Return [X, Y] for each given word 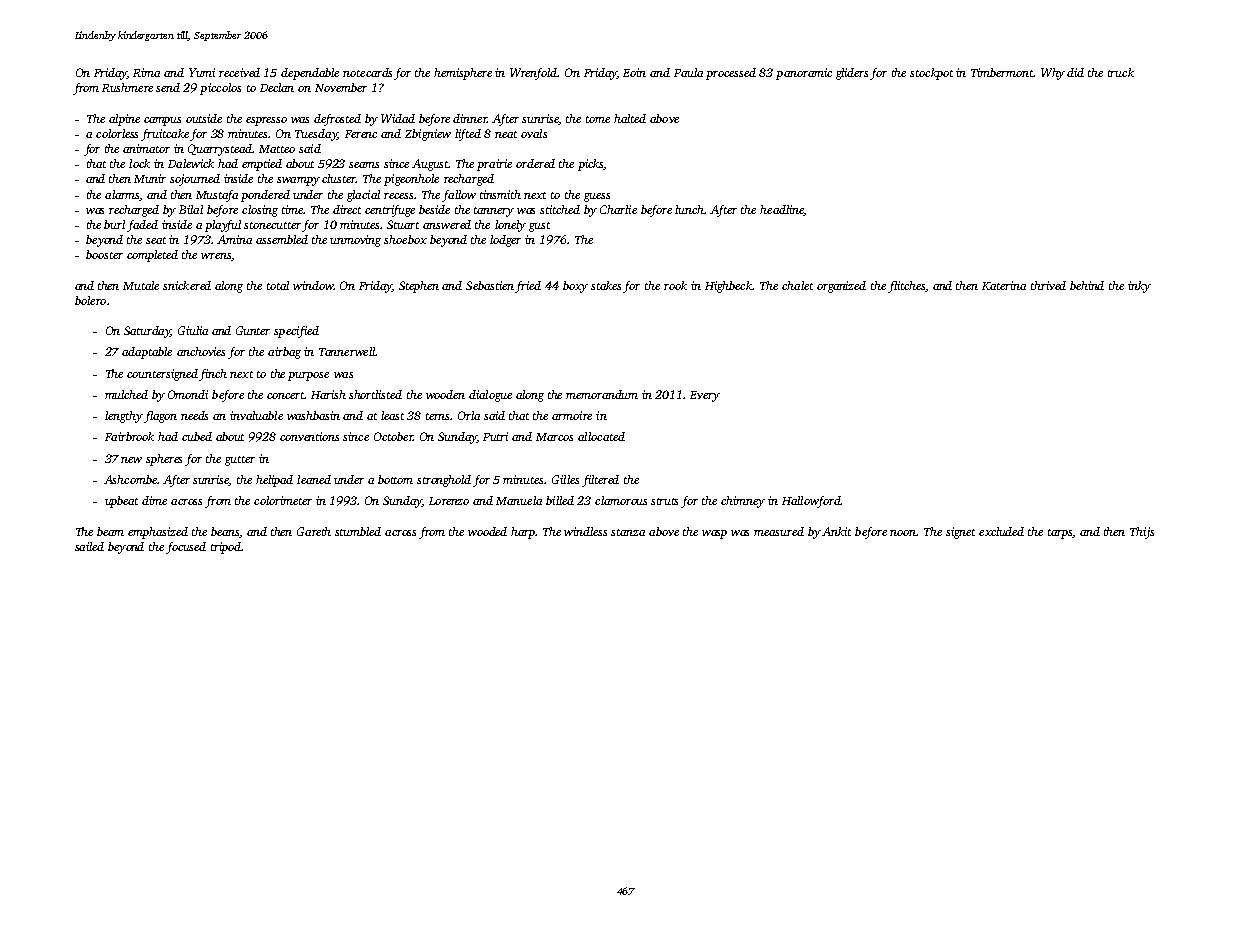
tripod [226, 548]
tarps [1060, 534]
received [239, 72]
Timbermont [1002, 72]
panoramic [804, 74]
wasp [714, 534]
